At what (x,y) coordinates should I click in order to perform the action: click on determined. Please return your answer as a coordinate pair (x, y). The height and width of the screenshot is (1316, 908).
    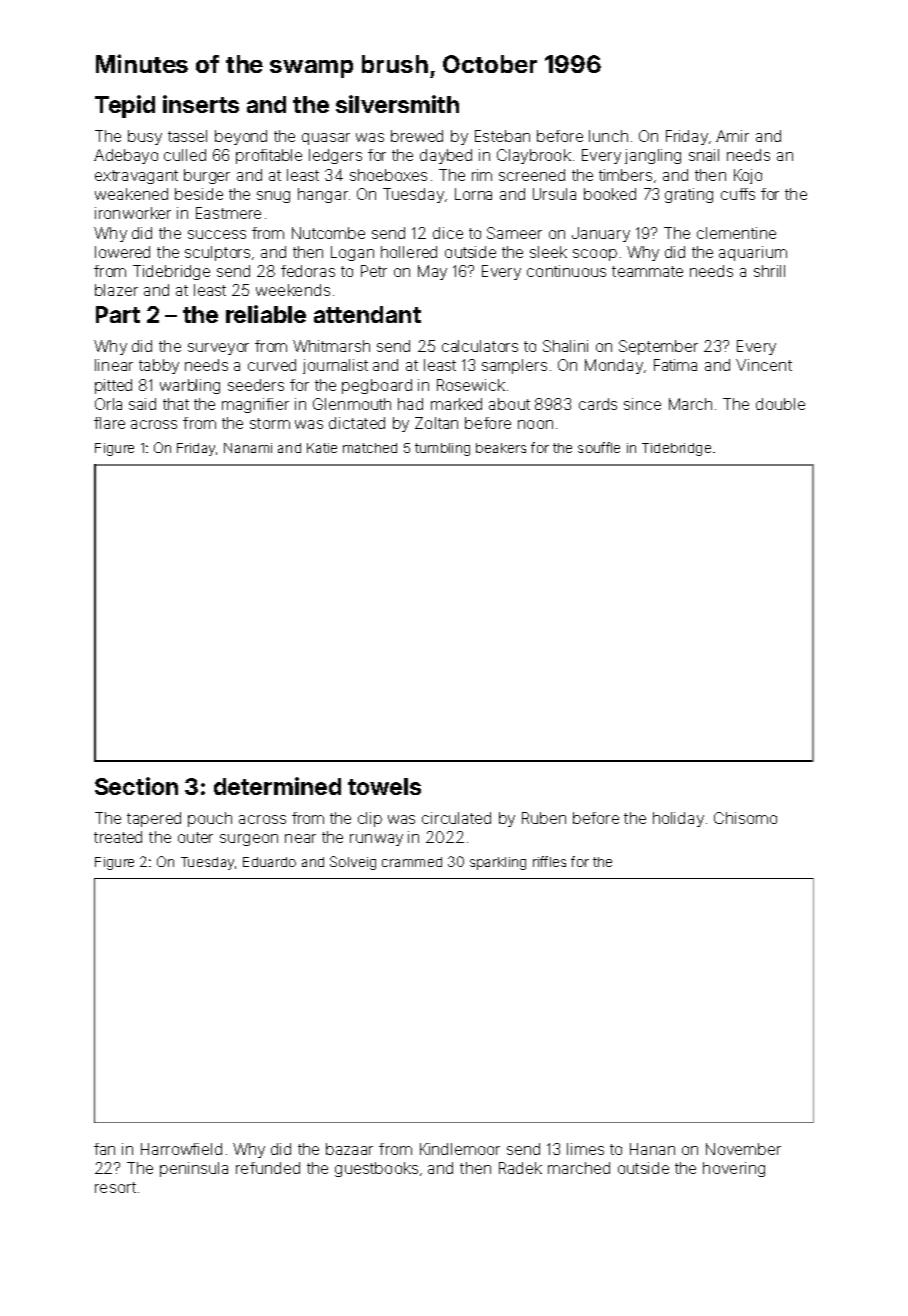
    Looking at the image, I should click on (277, 786).
